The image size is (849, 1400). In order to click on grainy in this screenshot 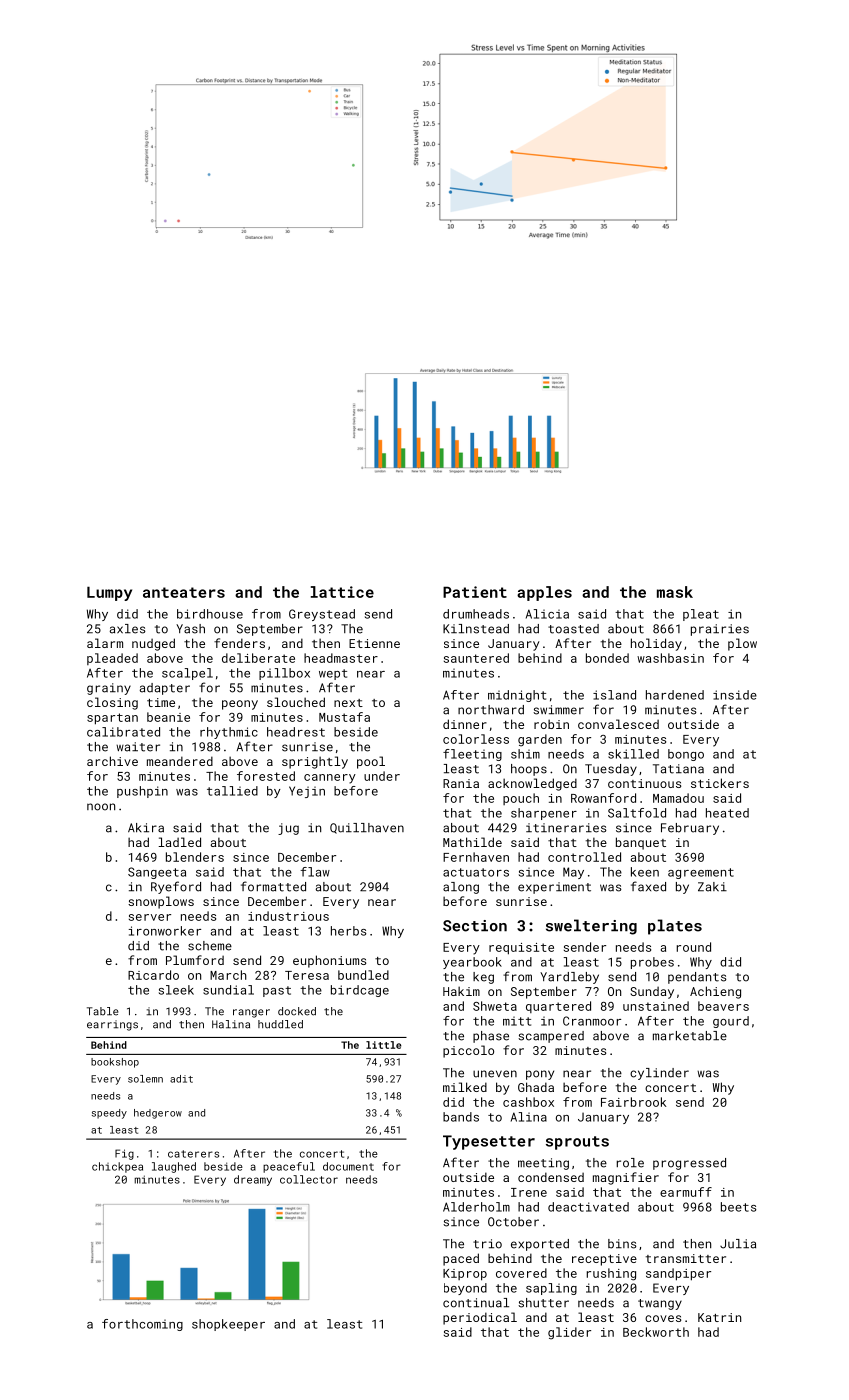, I will do `click(109, 689)`.
